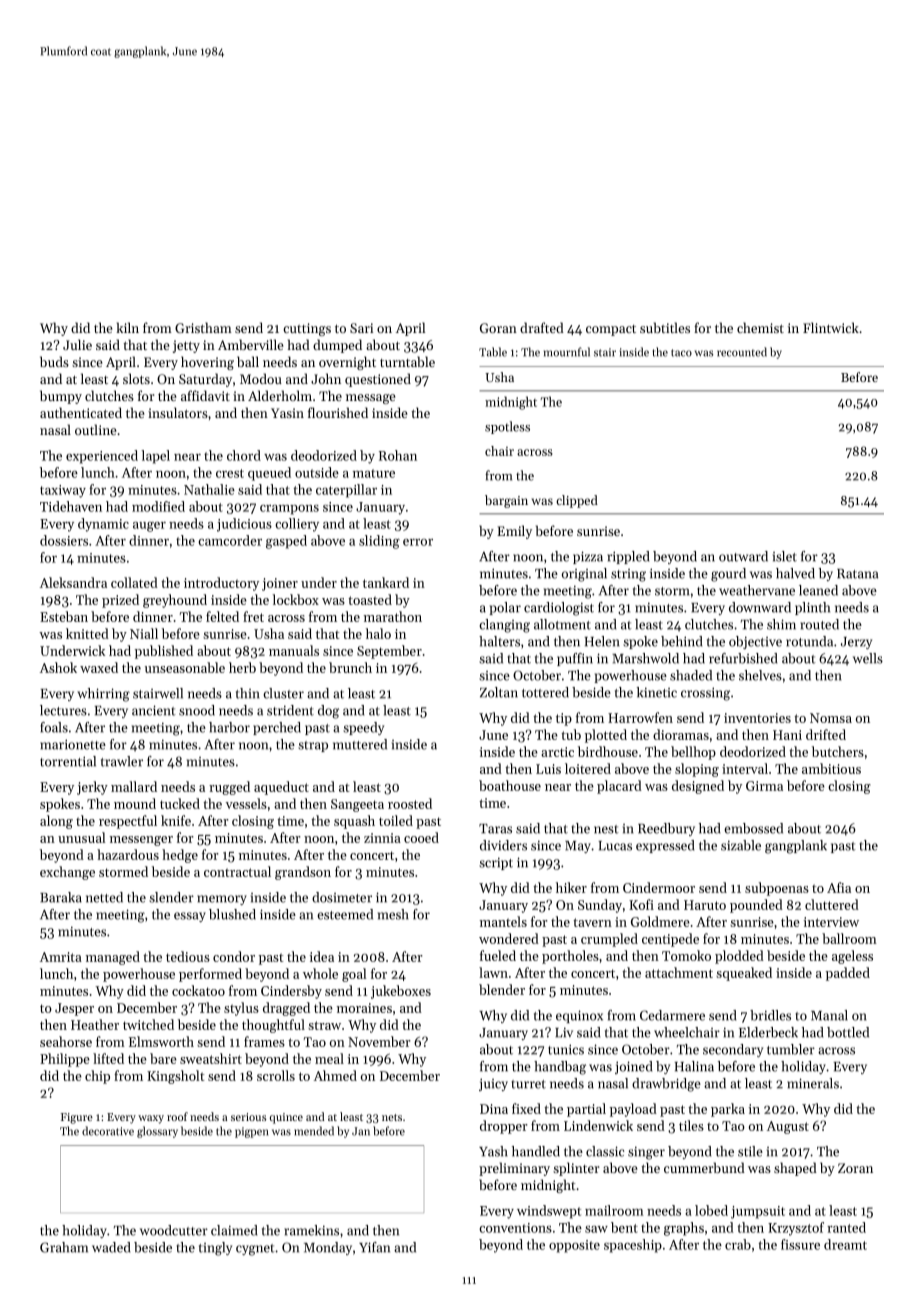 The height and width of the screenshot is (1308, 924). Describe the element at coordinates (234, 1230) in the screenshot. I see `claimed` at that location.
